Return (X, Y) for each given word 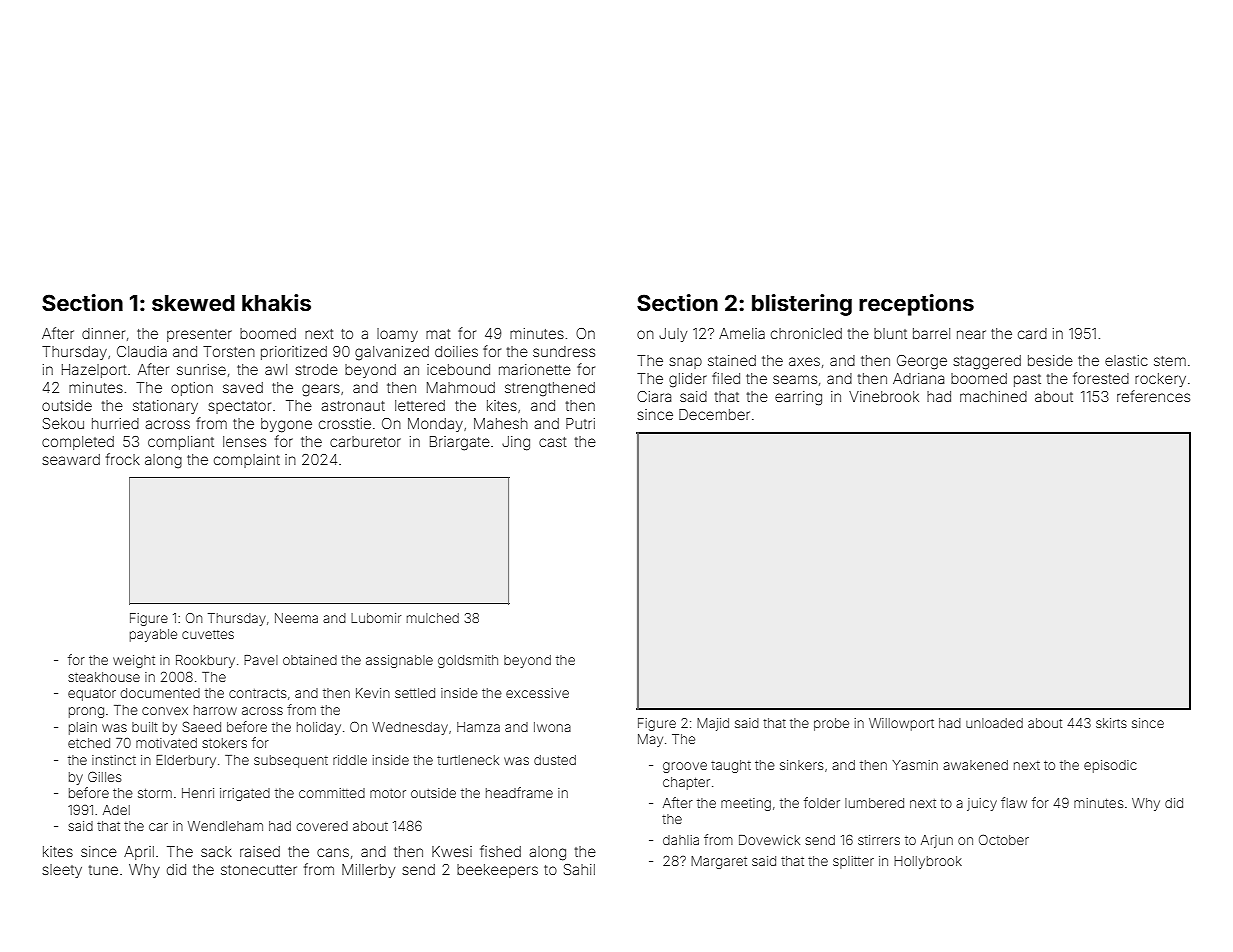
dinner (103, 333)
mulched (433, 618)
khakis (276, 302)
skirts (1111, 723)
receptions (916, 305)
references (1153, 396)
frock (123, 459)
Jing (516, 443)
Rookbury (205, 661)
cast (553, 442)
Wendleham (225, 826)
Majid (713, 724)
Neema (296, 618)
